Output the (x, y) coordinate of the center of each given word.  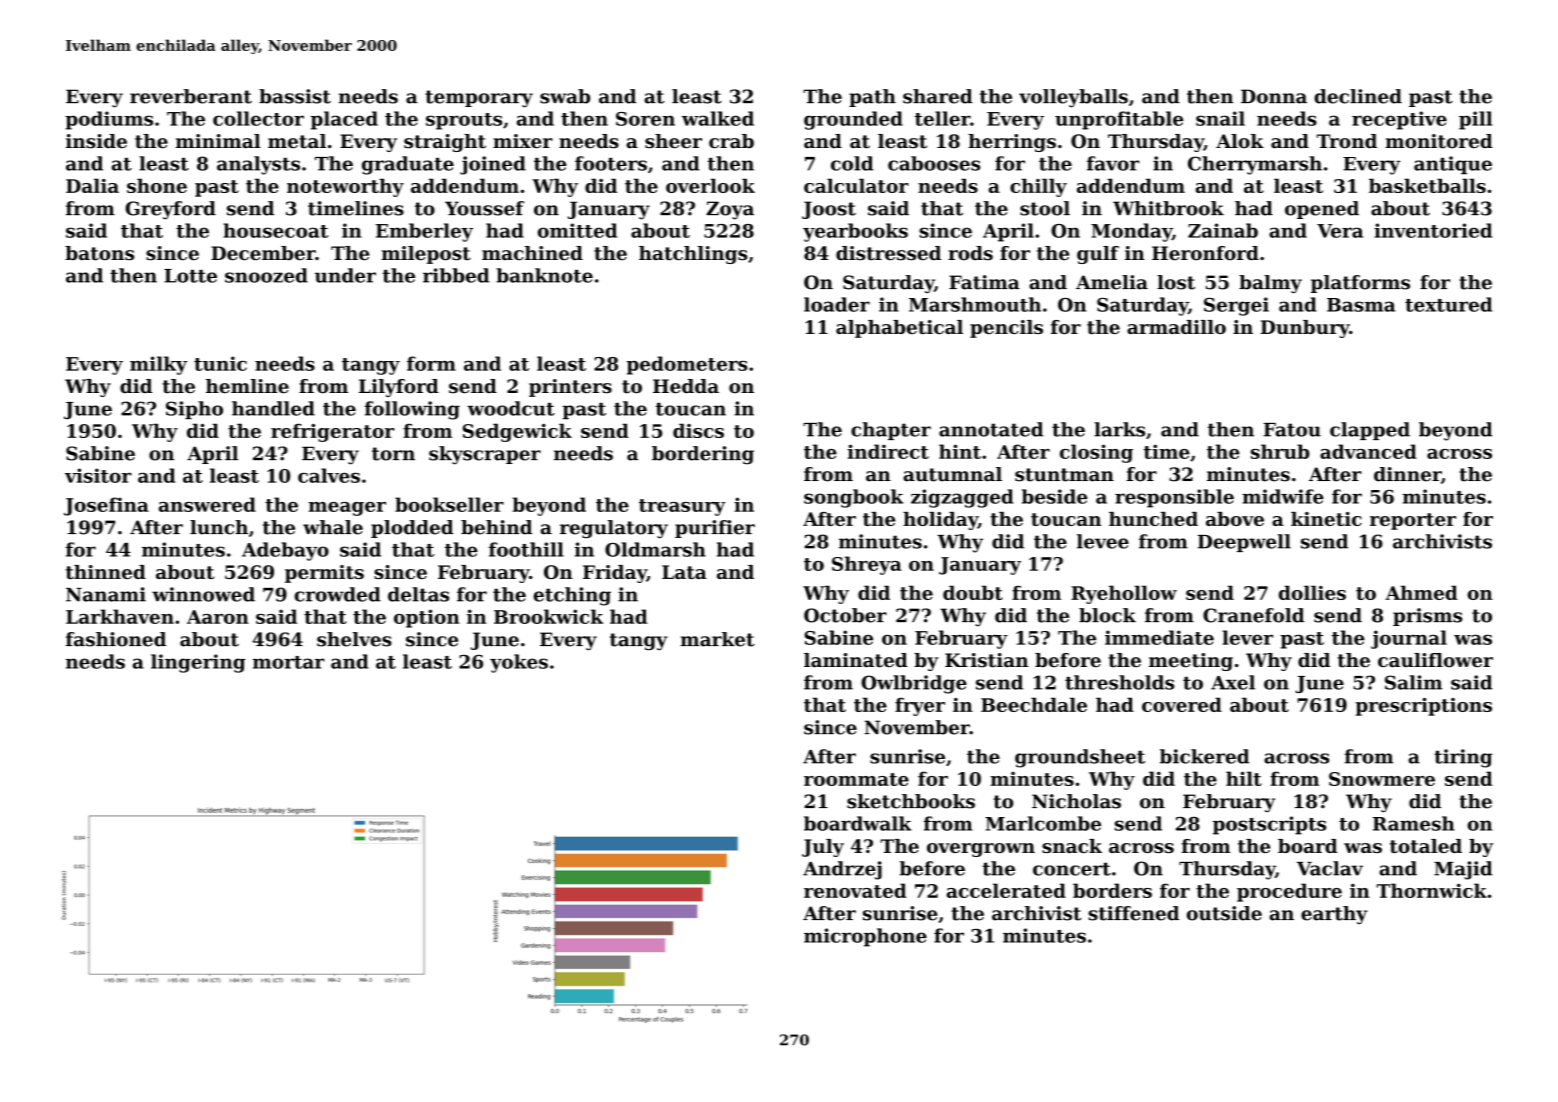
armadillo (1176, 327)
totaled (1426, 846)
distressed (888, 253)
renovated (855, 890)
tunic (220, 363)
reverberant (191, 96)
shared (938, 96)
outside (1224, 913)
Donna (1274, 96)
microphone (865, 937)
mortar (289, 662)
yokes (519, 663)
